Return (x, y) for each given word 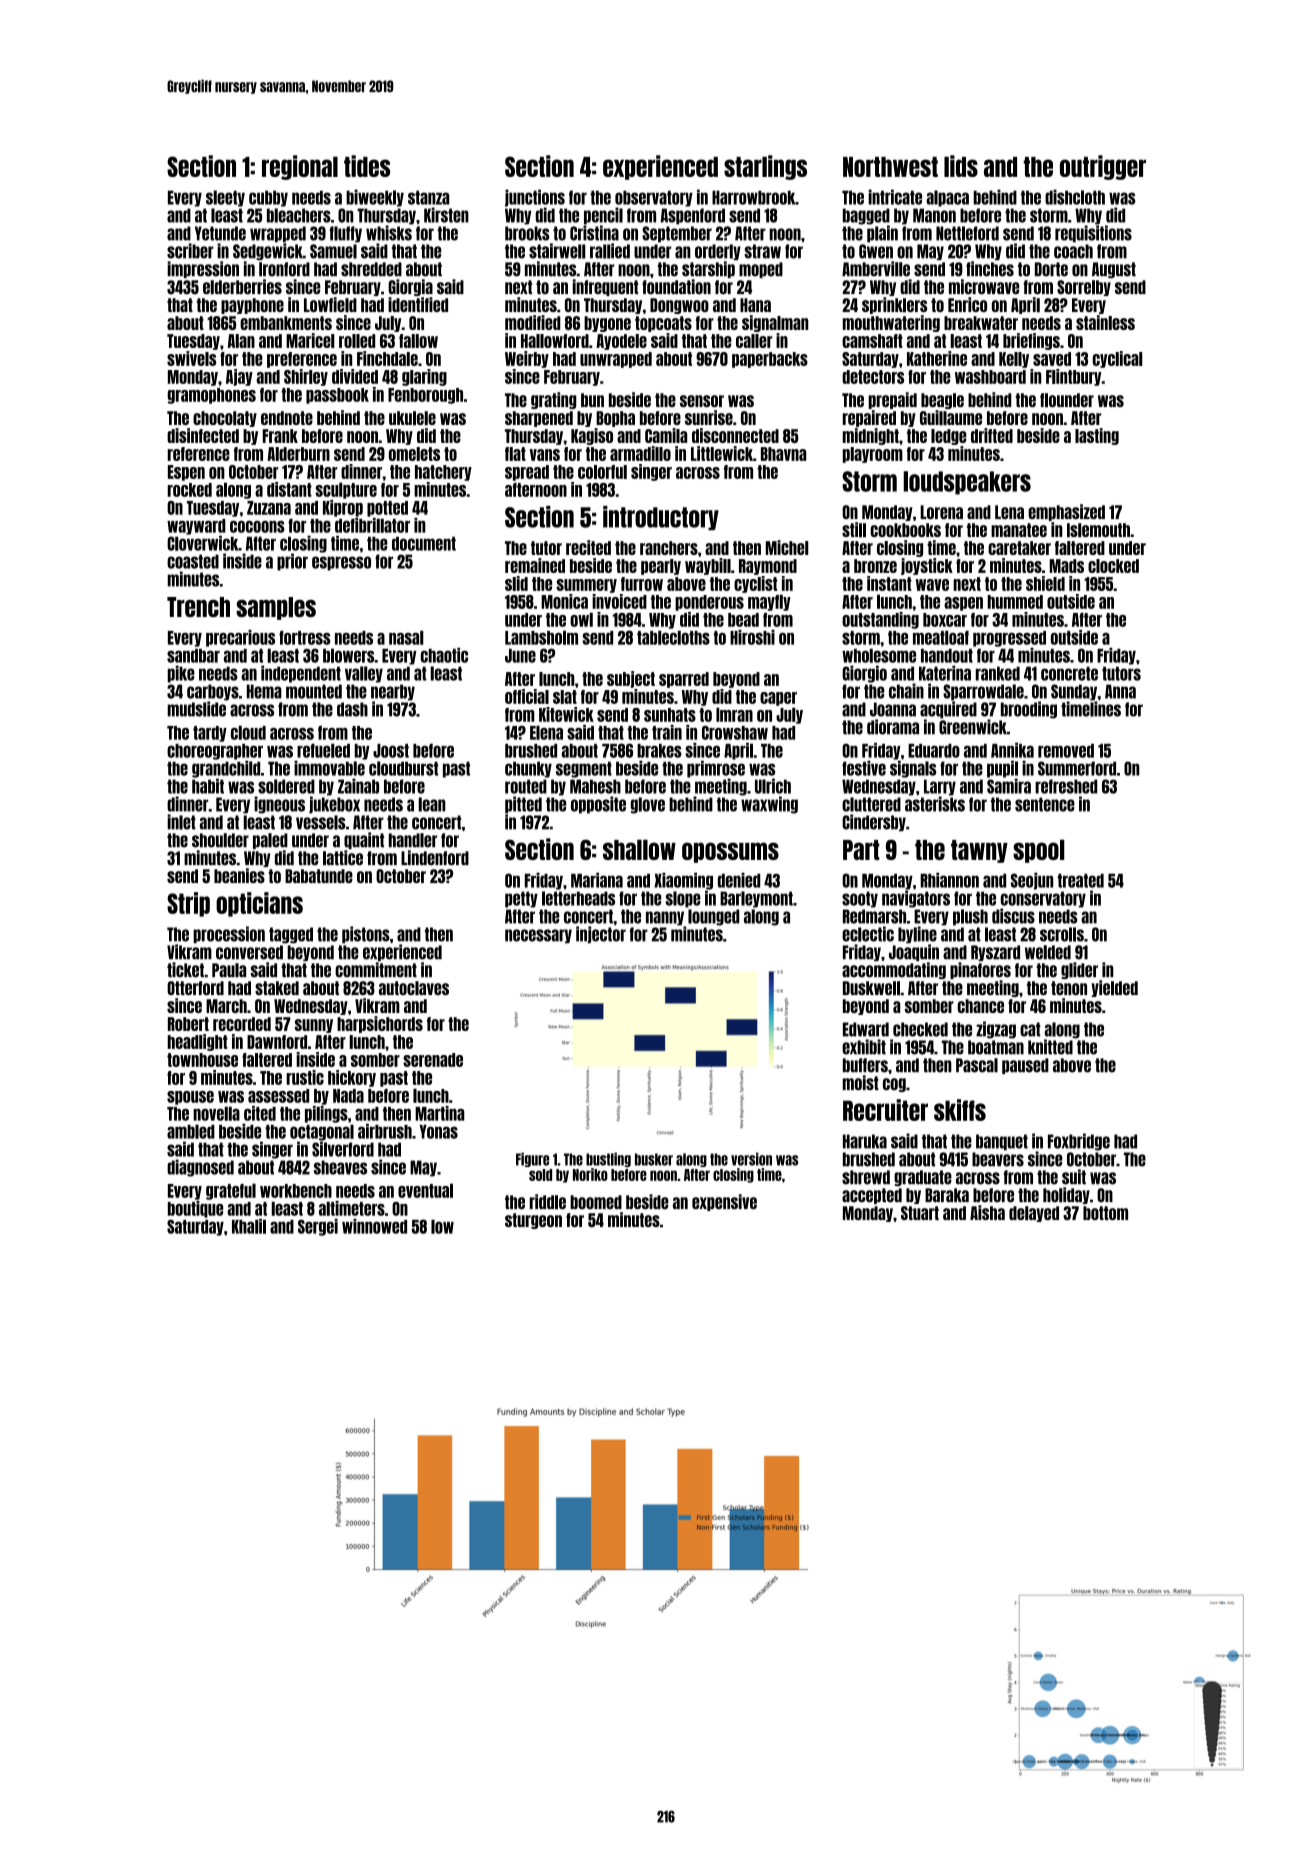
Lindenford (435, 858)
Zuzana (269, 508)
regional (300, 167)
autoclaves (414, 988)
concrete (1069, 673)
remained (535, 565)
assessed (278, 1096)
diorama (893, 727)
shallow (639, 849)
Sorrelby (1084, 288)
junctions (535, 198)
